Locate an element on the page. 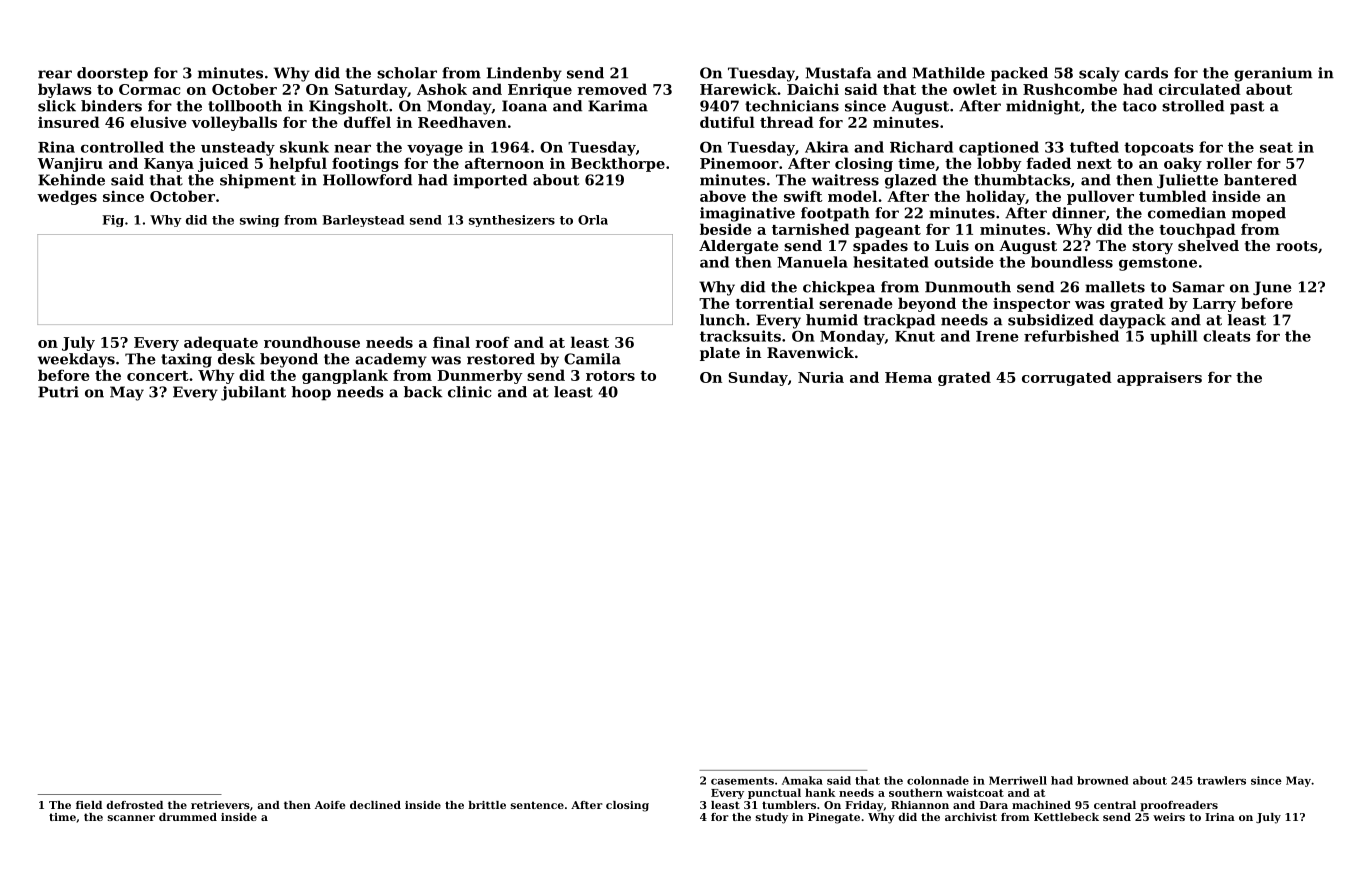  Manuela is located at coordinates (812, 262).
